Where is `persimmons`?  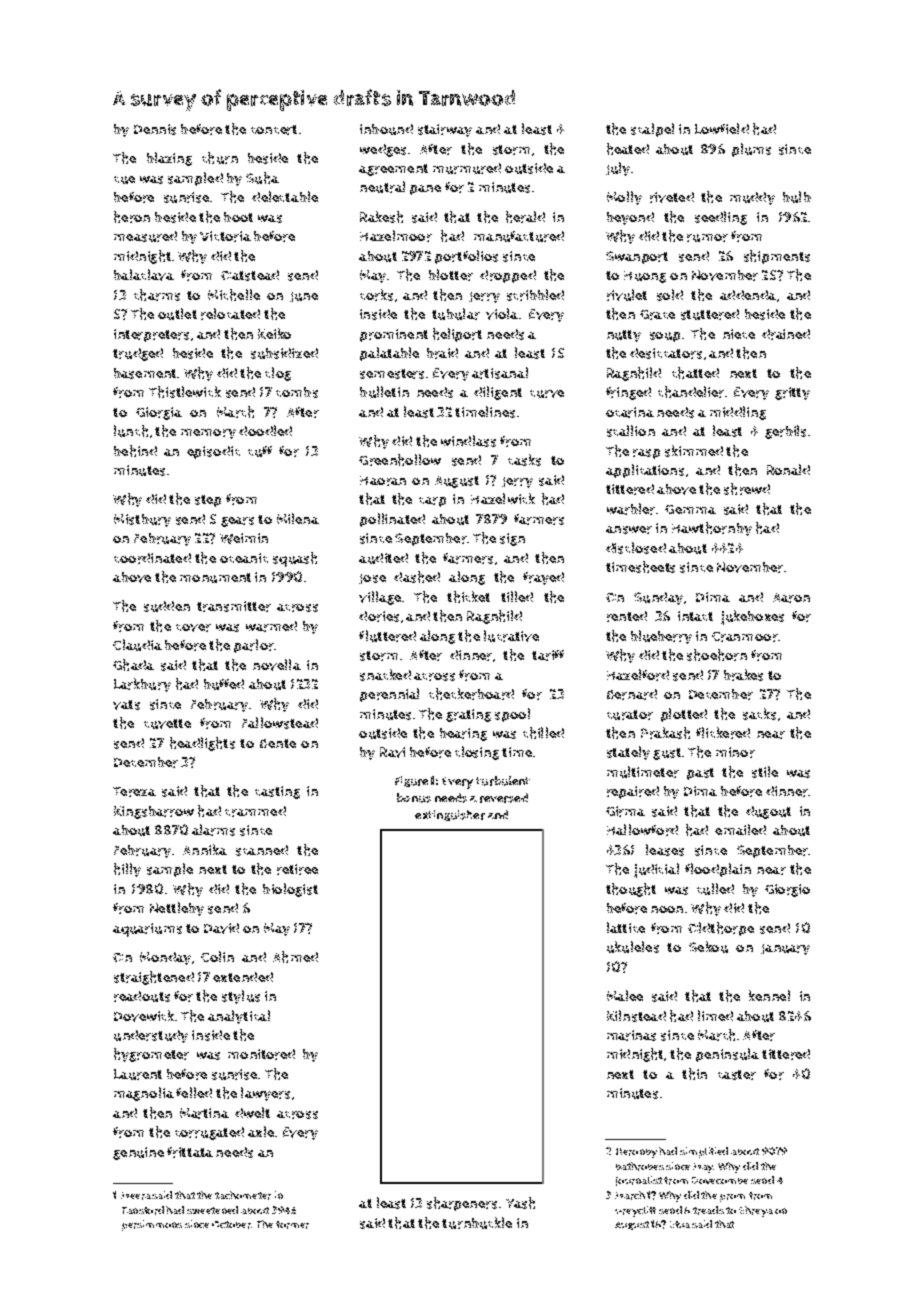 persimmons is located at coordinates (152, 1225).
